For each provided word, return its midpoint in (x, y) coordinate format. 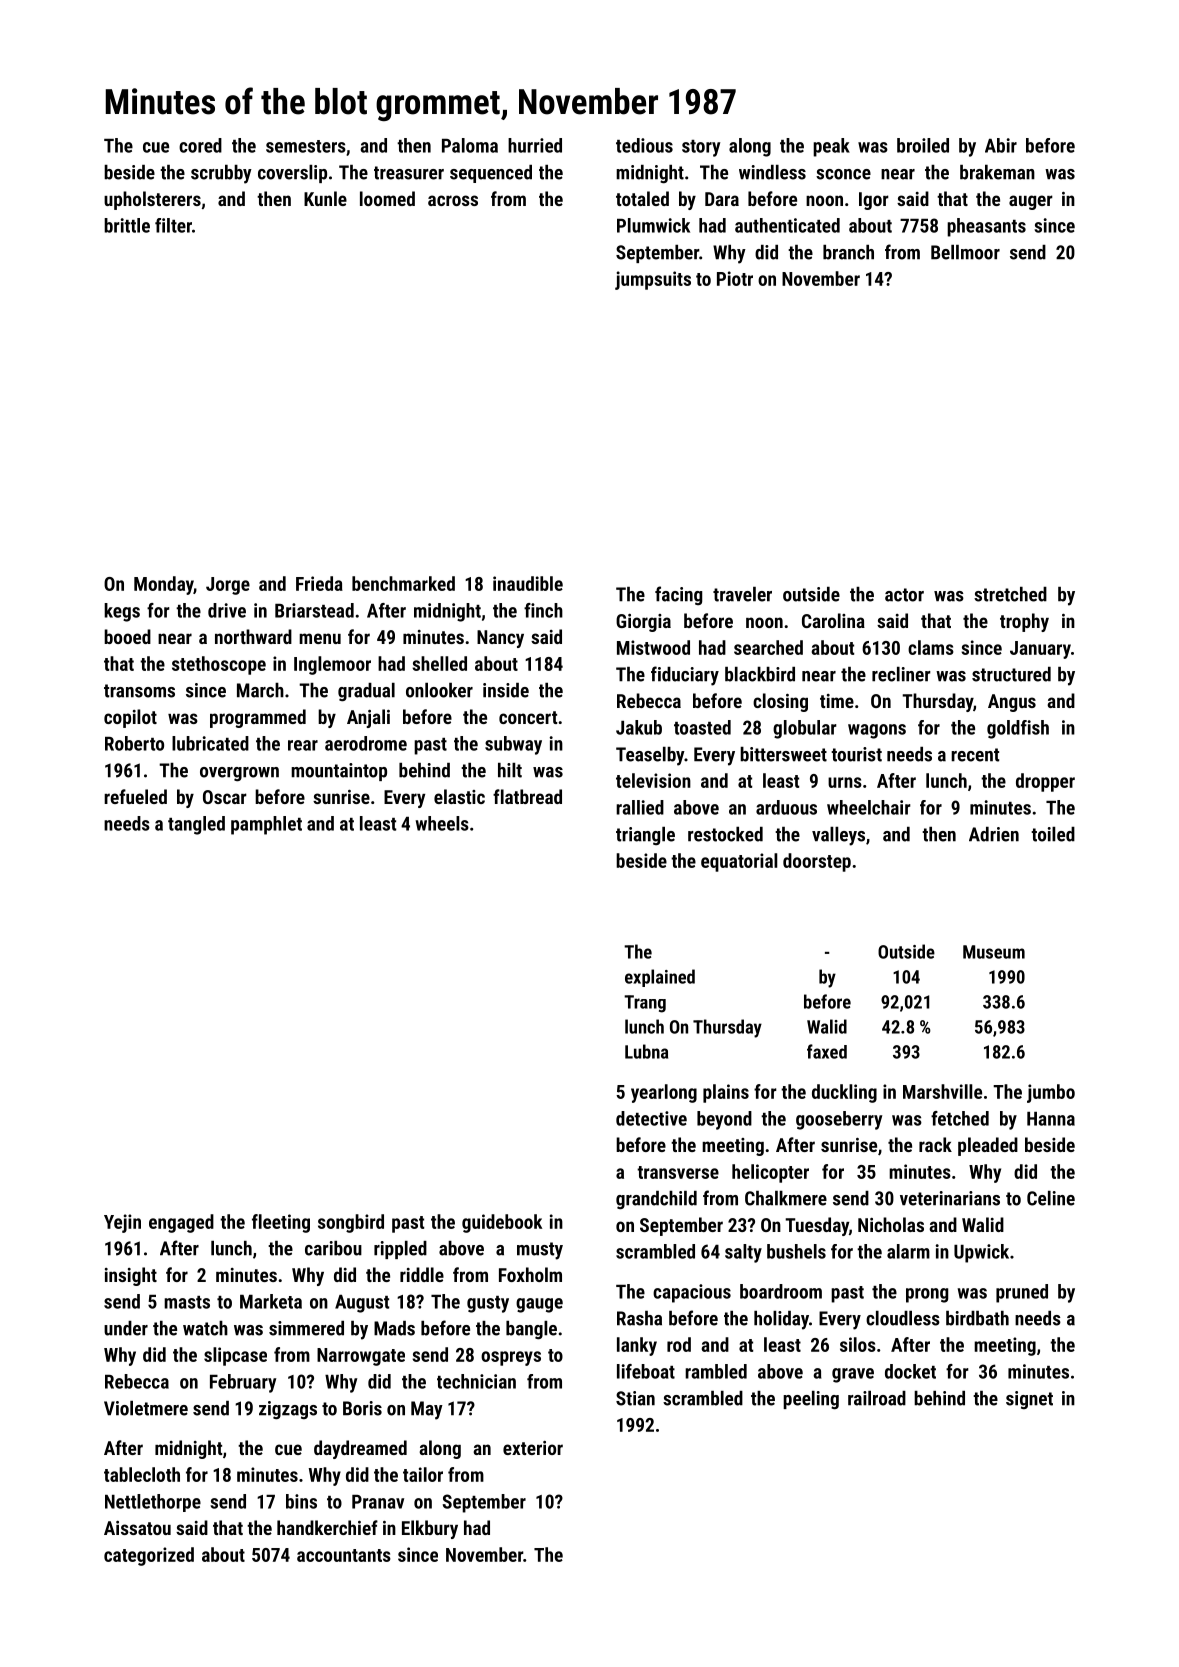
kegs (122, 612)
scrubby (221, 174)
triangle (645, 836)
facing (678, 595)
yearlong (664, 1093)
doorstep (817, 862)
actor (904, 595)
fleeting (281, 1223)
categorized (149, 1556)
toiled (1053, 834)
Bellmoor (965, 252)
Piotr (735, 278)
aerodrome (366, 743)
